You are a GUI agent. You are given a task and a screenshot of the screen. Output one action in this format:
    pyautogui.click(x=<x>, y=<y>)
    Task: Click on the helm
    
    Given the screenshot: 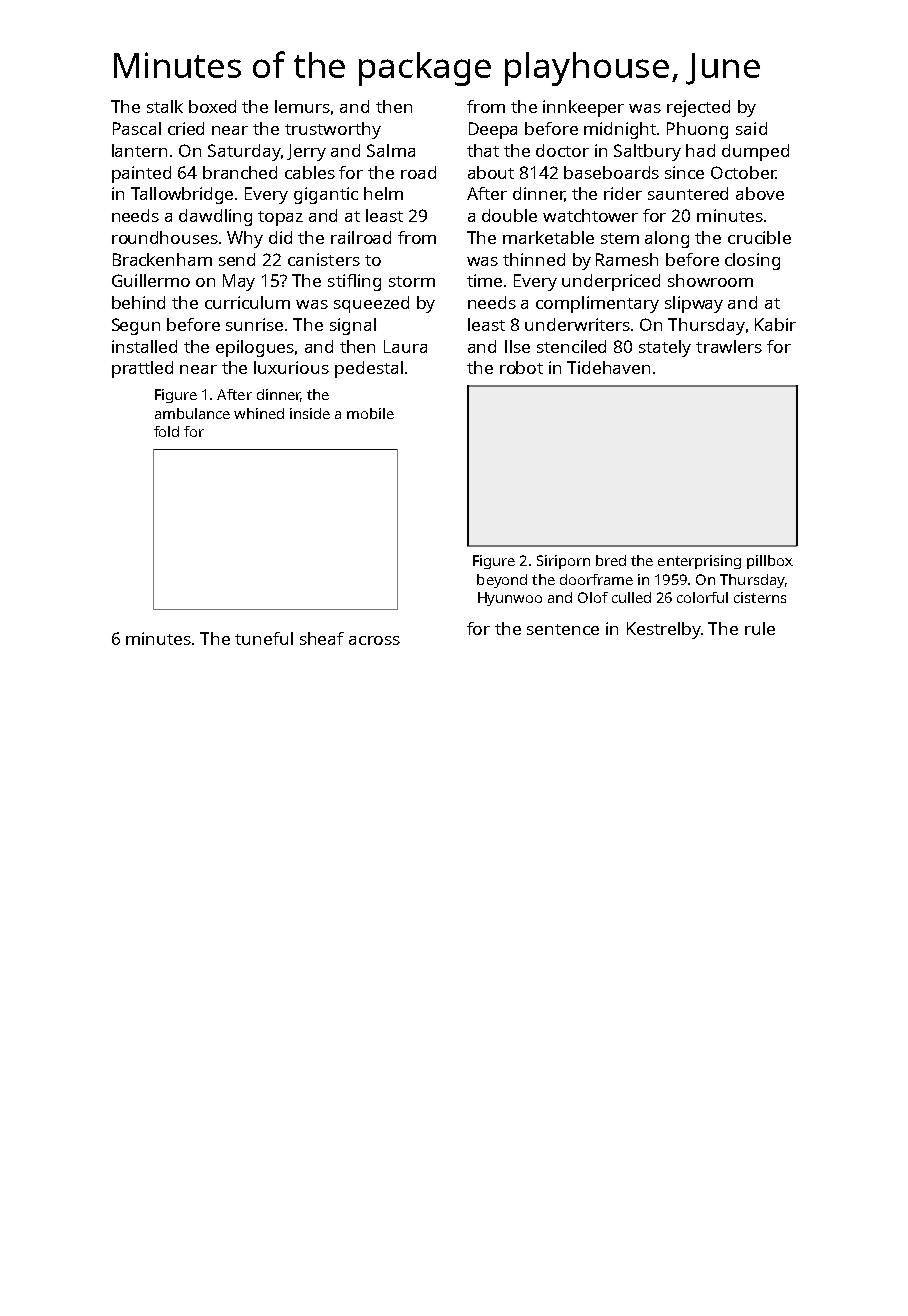 What is the action you would take?
    pyautogui.click(x=383, y=193)
